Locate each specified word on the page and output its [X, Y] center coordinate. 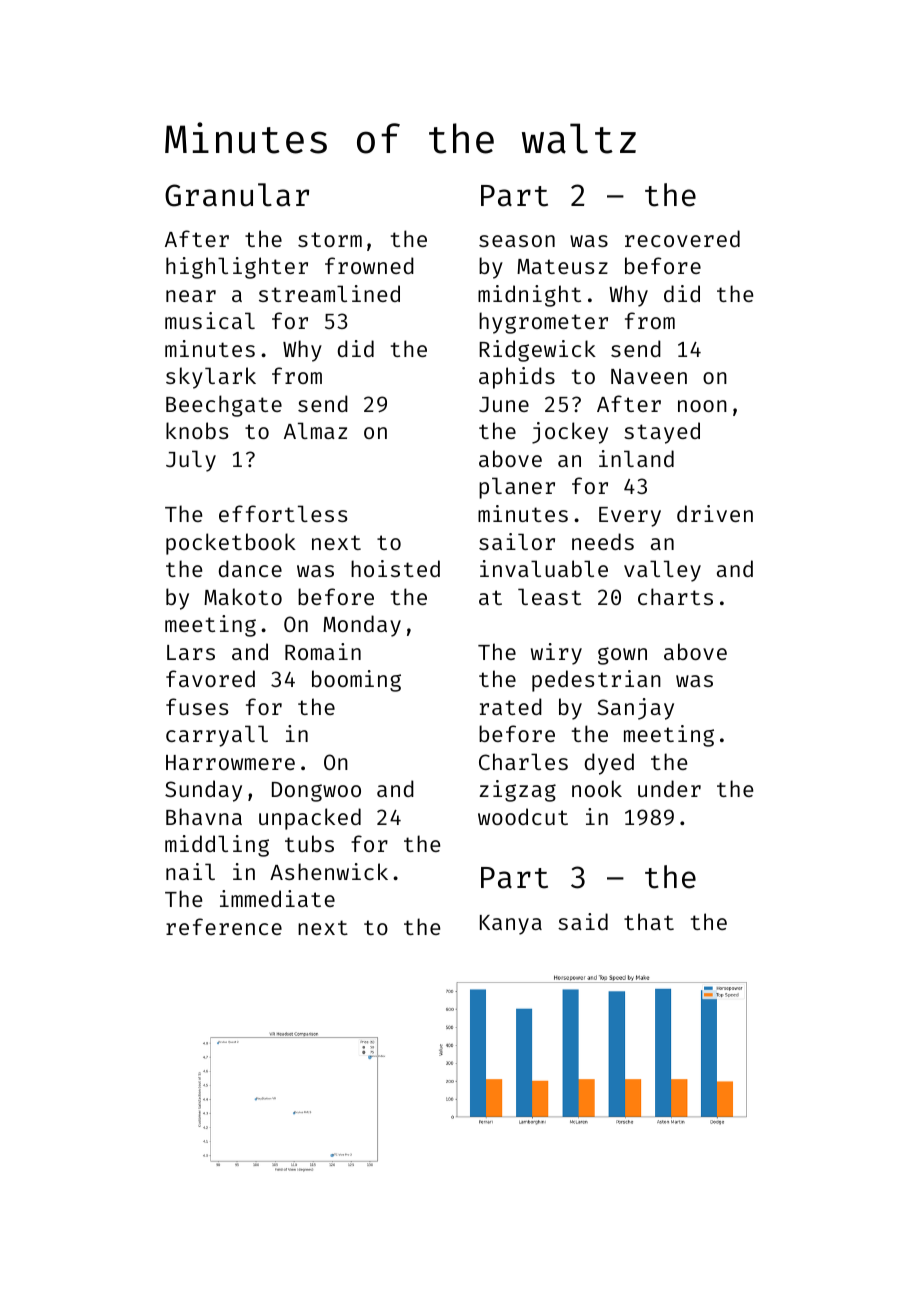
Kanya [511, 925]
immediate [277, 898]
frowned [369, 265]
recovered [682, 238]
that [649, 921]
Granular [237, 195]
